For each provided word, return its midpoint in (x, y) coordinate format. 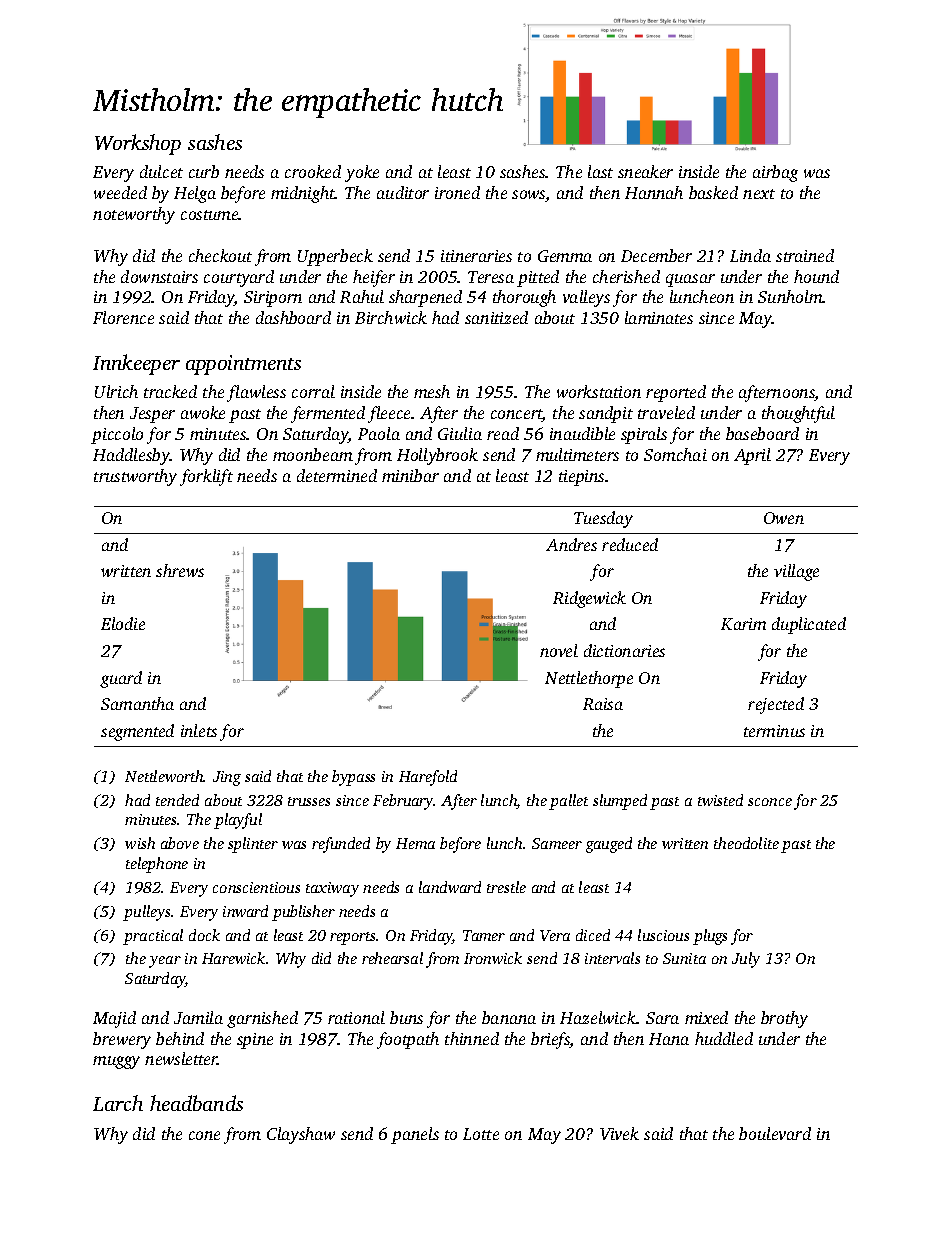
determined (337, 475)
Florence (123, 317)
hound (816, 276)
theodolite (746, 843)
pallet (568, 802)
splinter (253, 845)
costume (210, 215)
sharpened (425, 298)
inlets (199, 730)
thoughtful (798, 414)
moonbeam (313, 454)
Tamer (484, 935)
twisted (720, 800)
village (796, 572)
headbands (196, 1103)
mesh (432, 391)
